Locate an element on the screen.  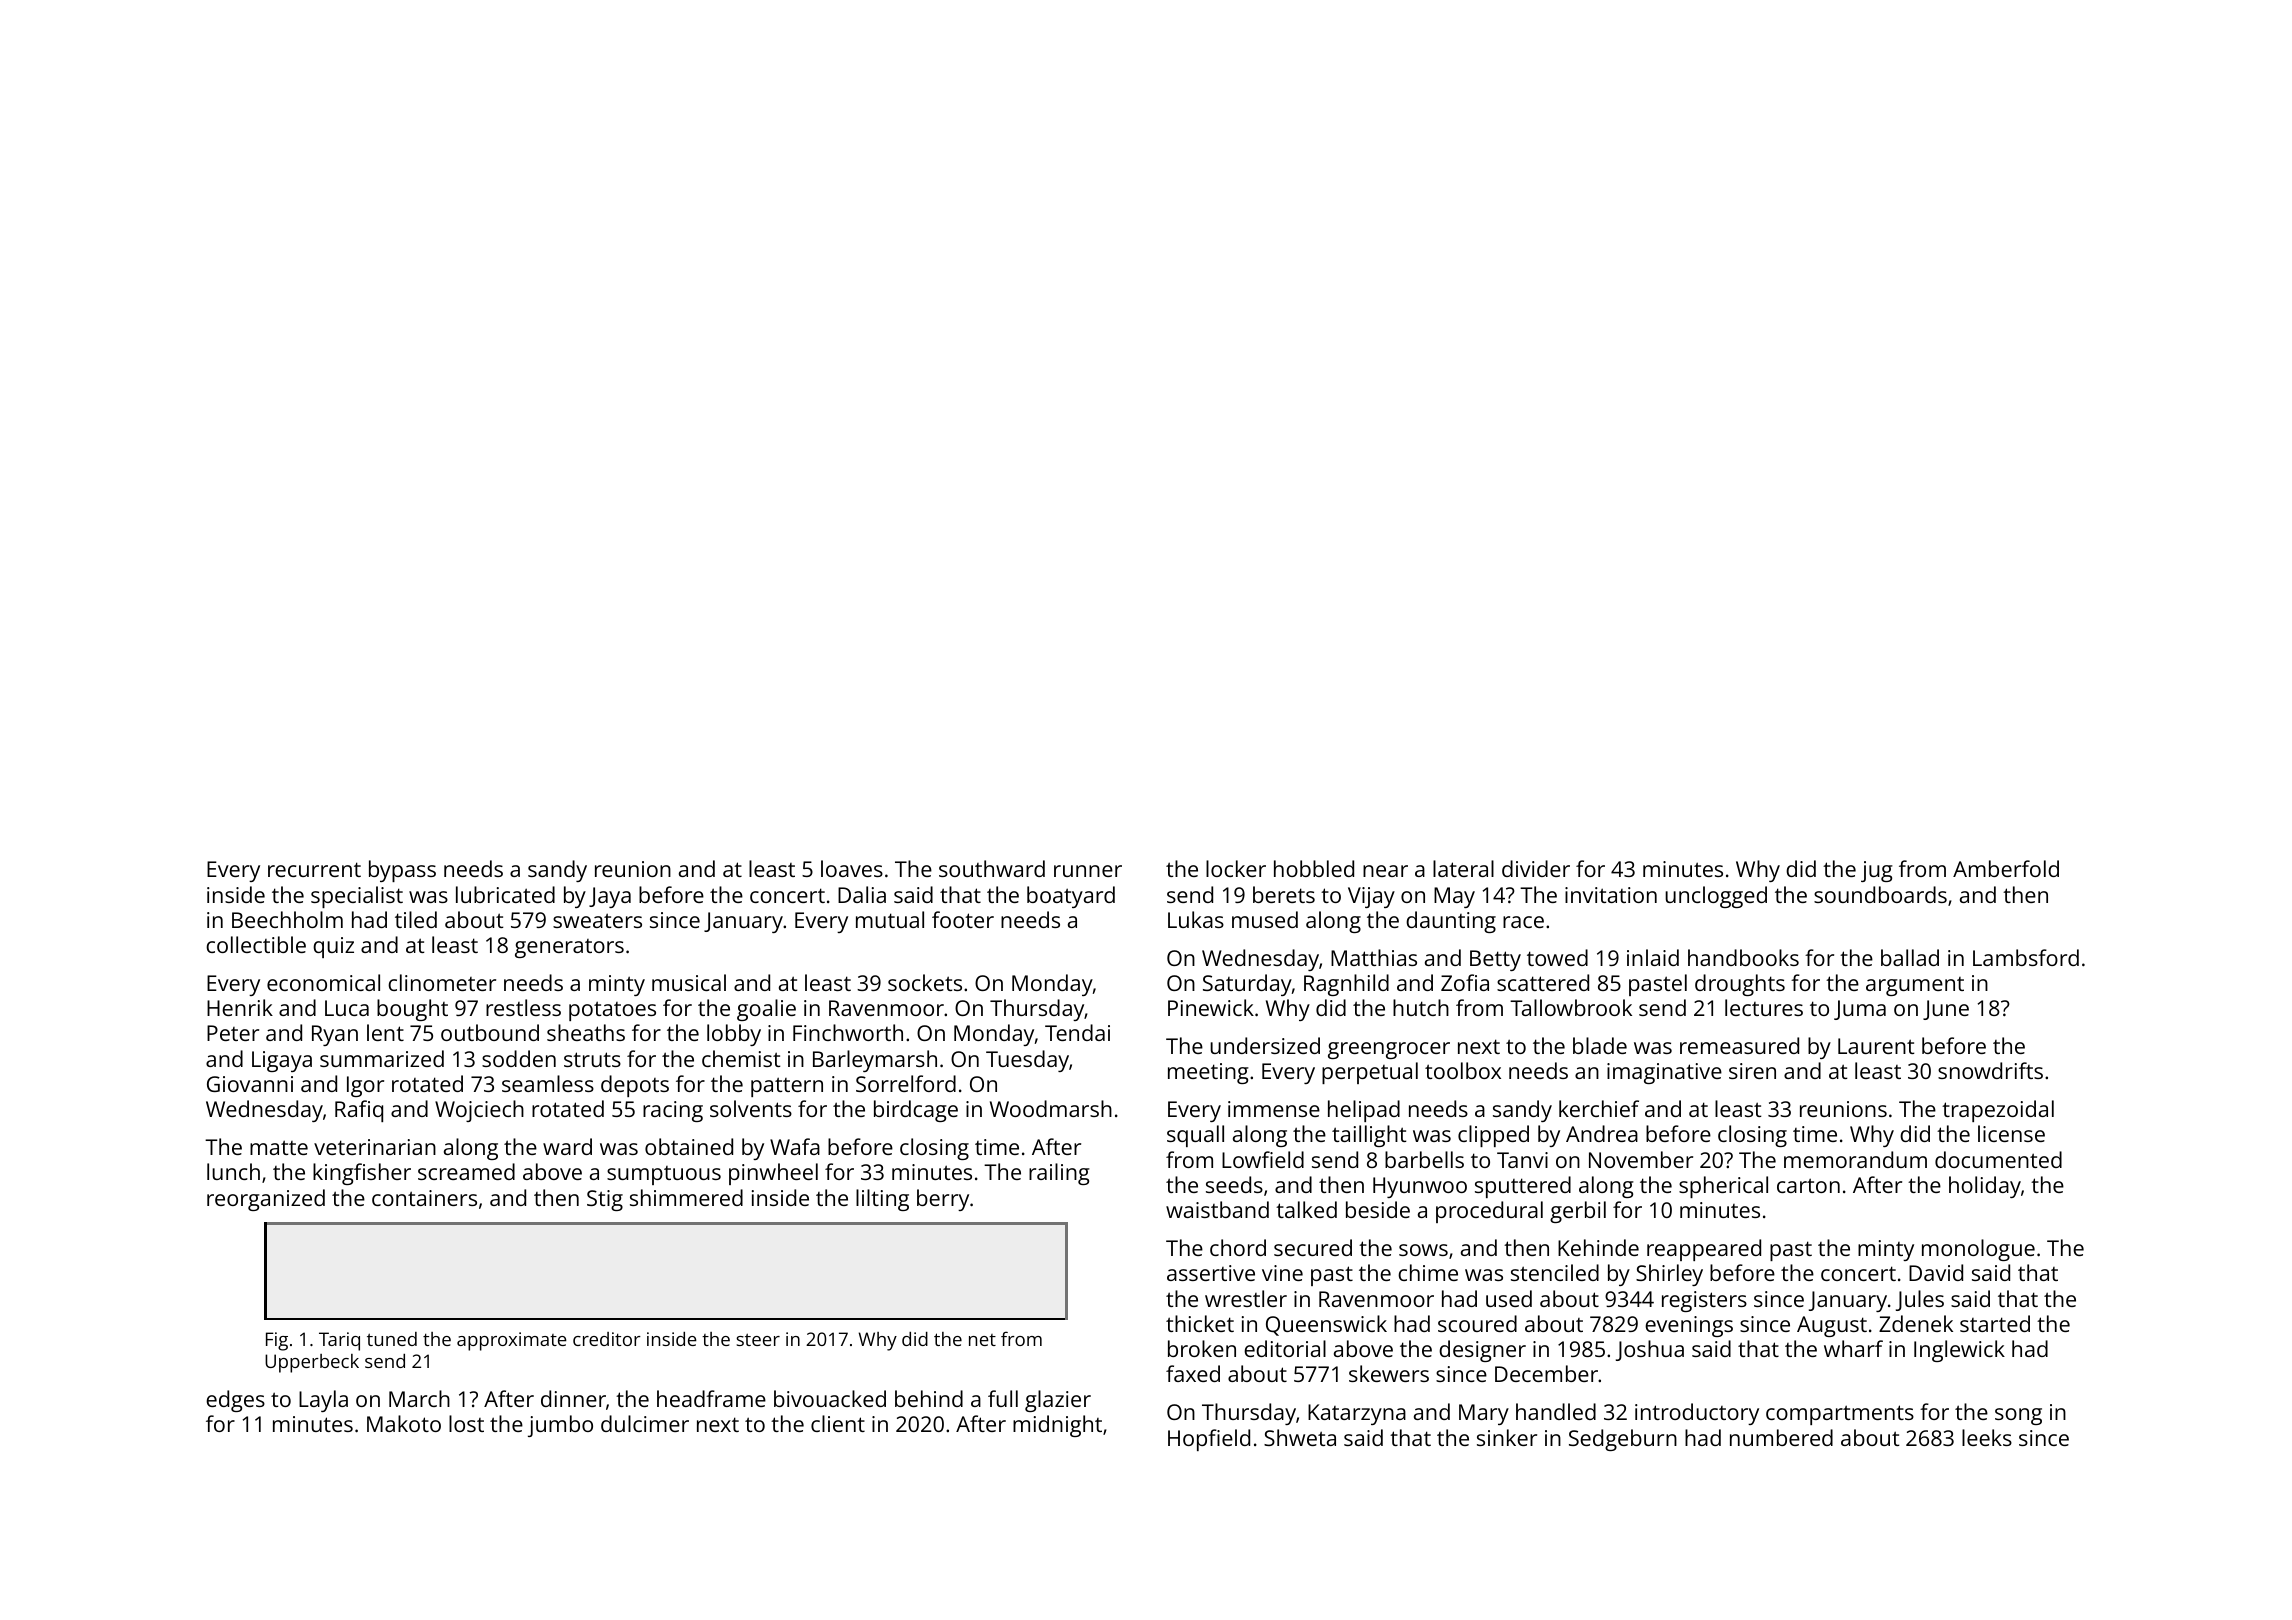
jug is located at coordinates (1877, 871).
